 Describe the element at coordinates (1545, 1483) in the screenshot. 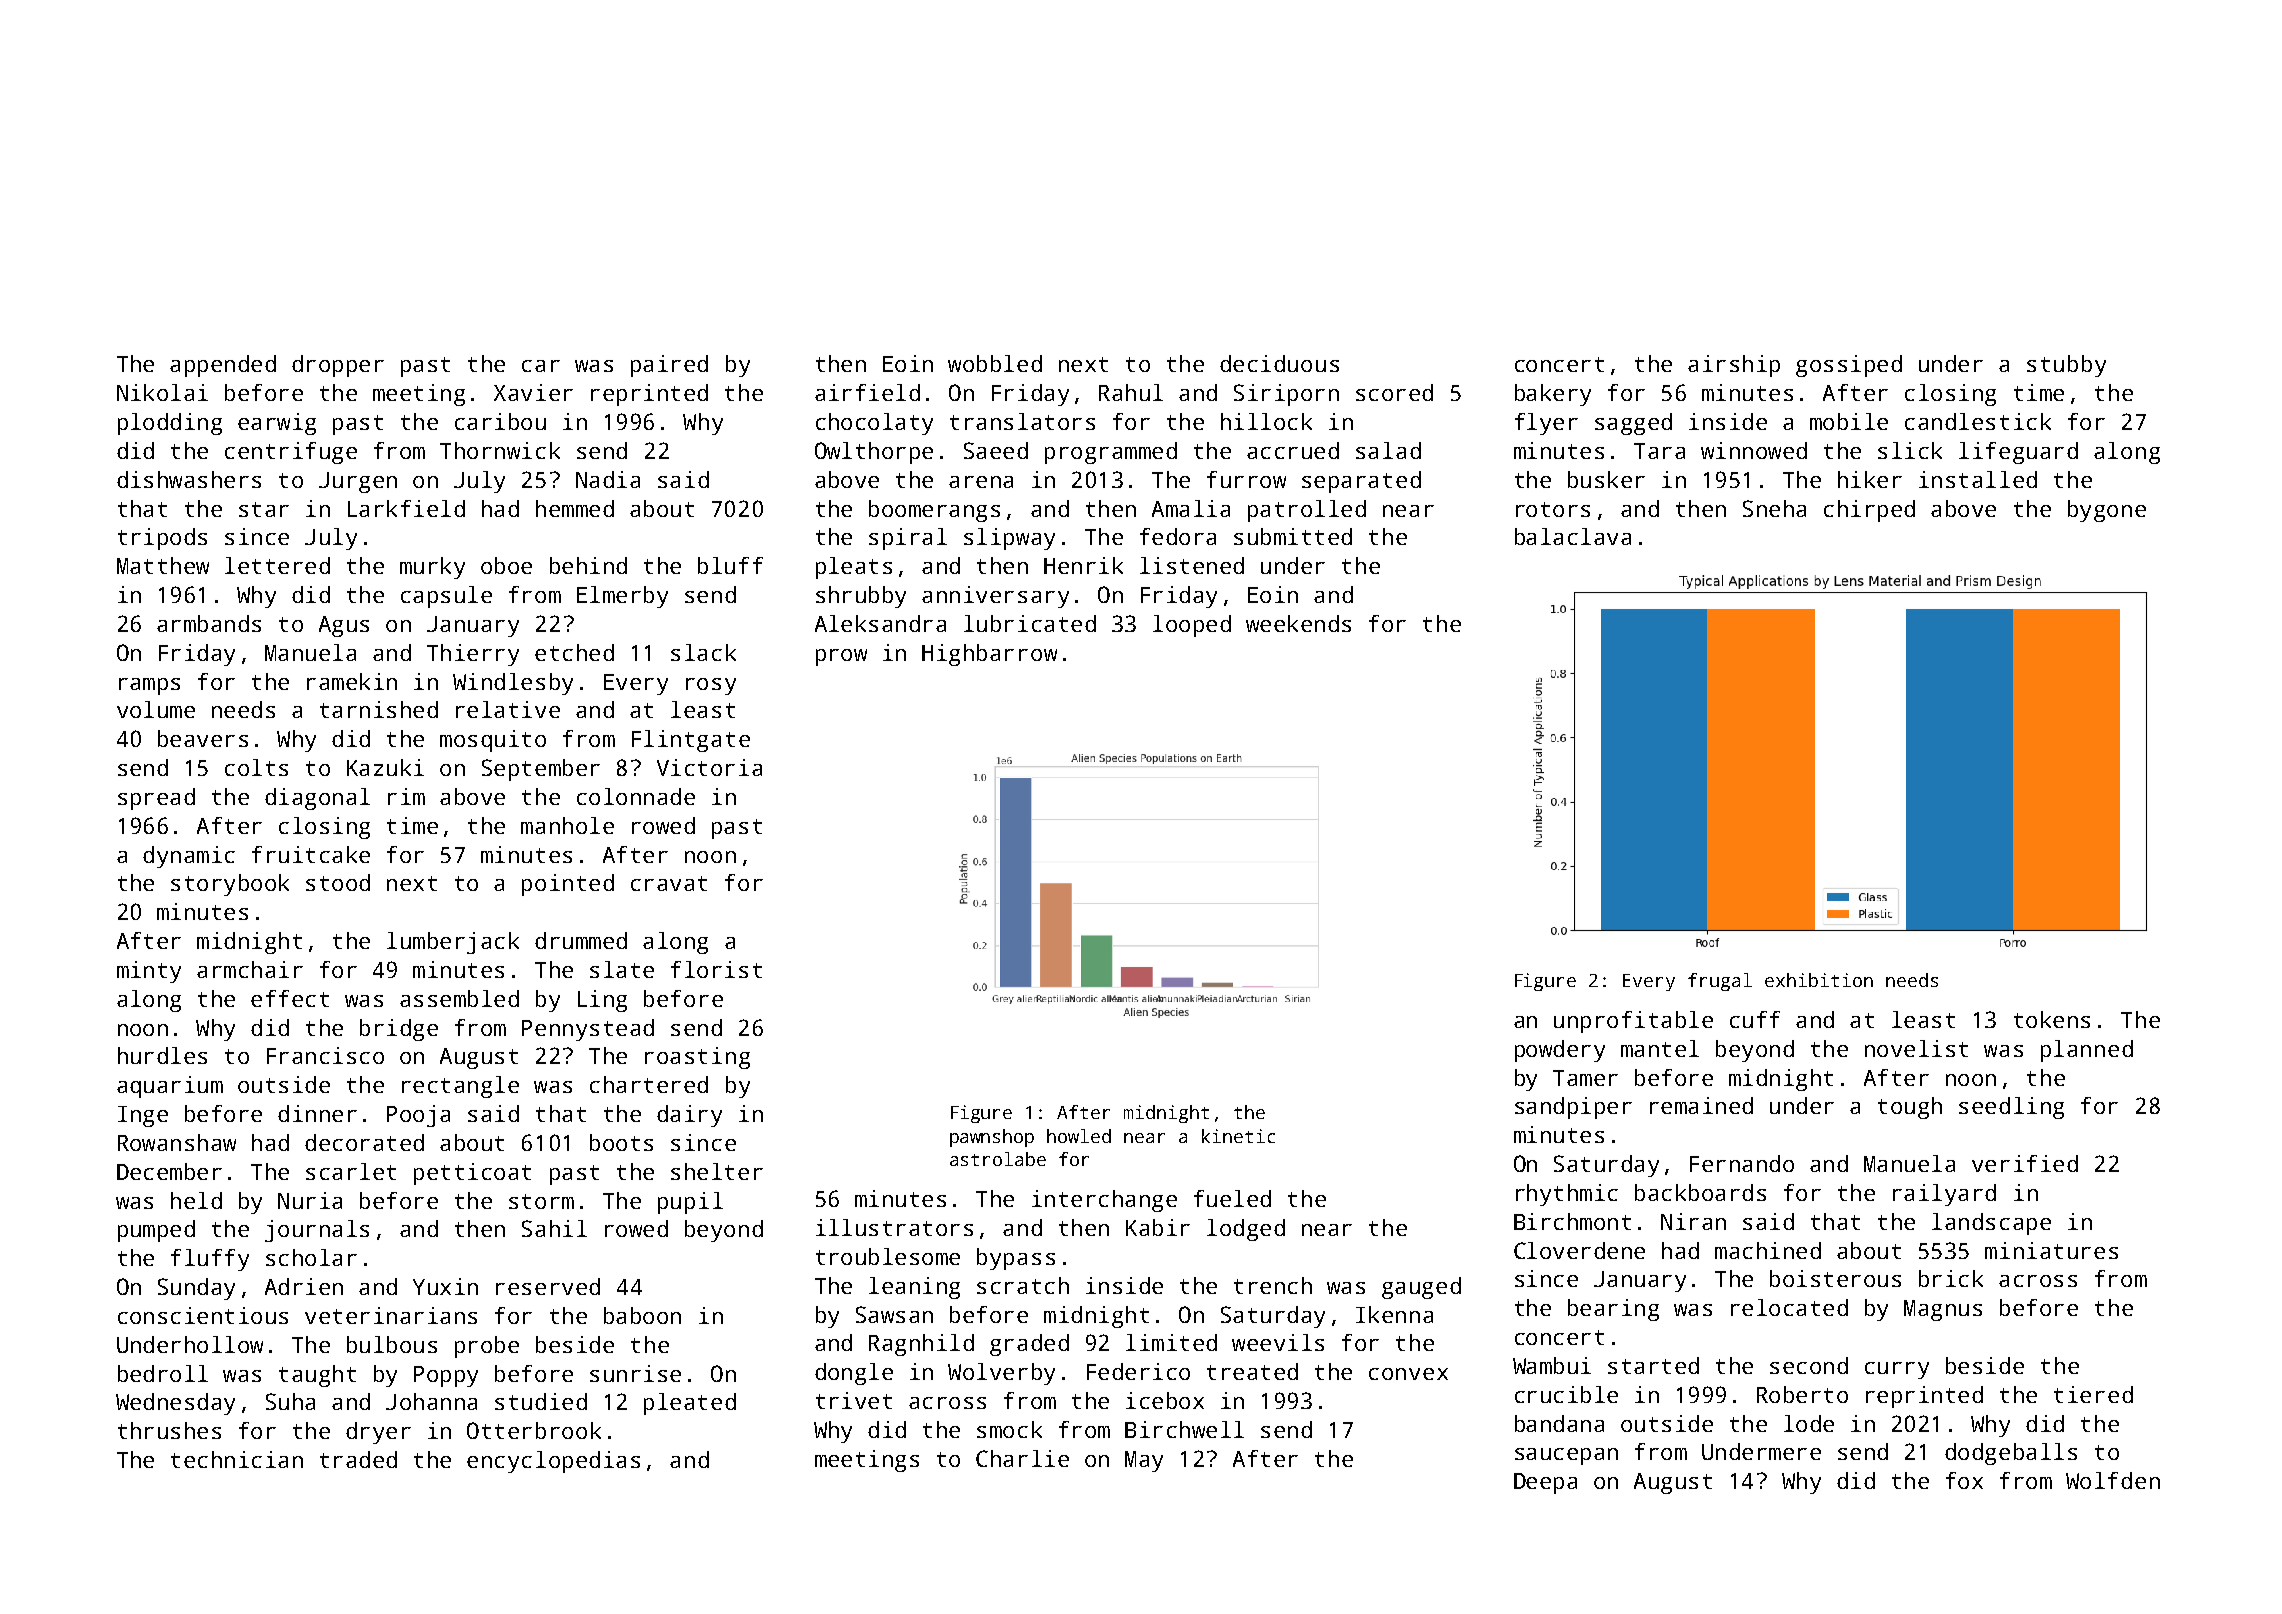

I see `Deepa` at that location.
